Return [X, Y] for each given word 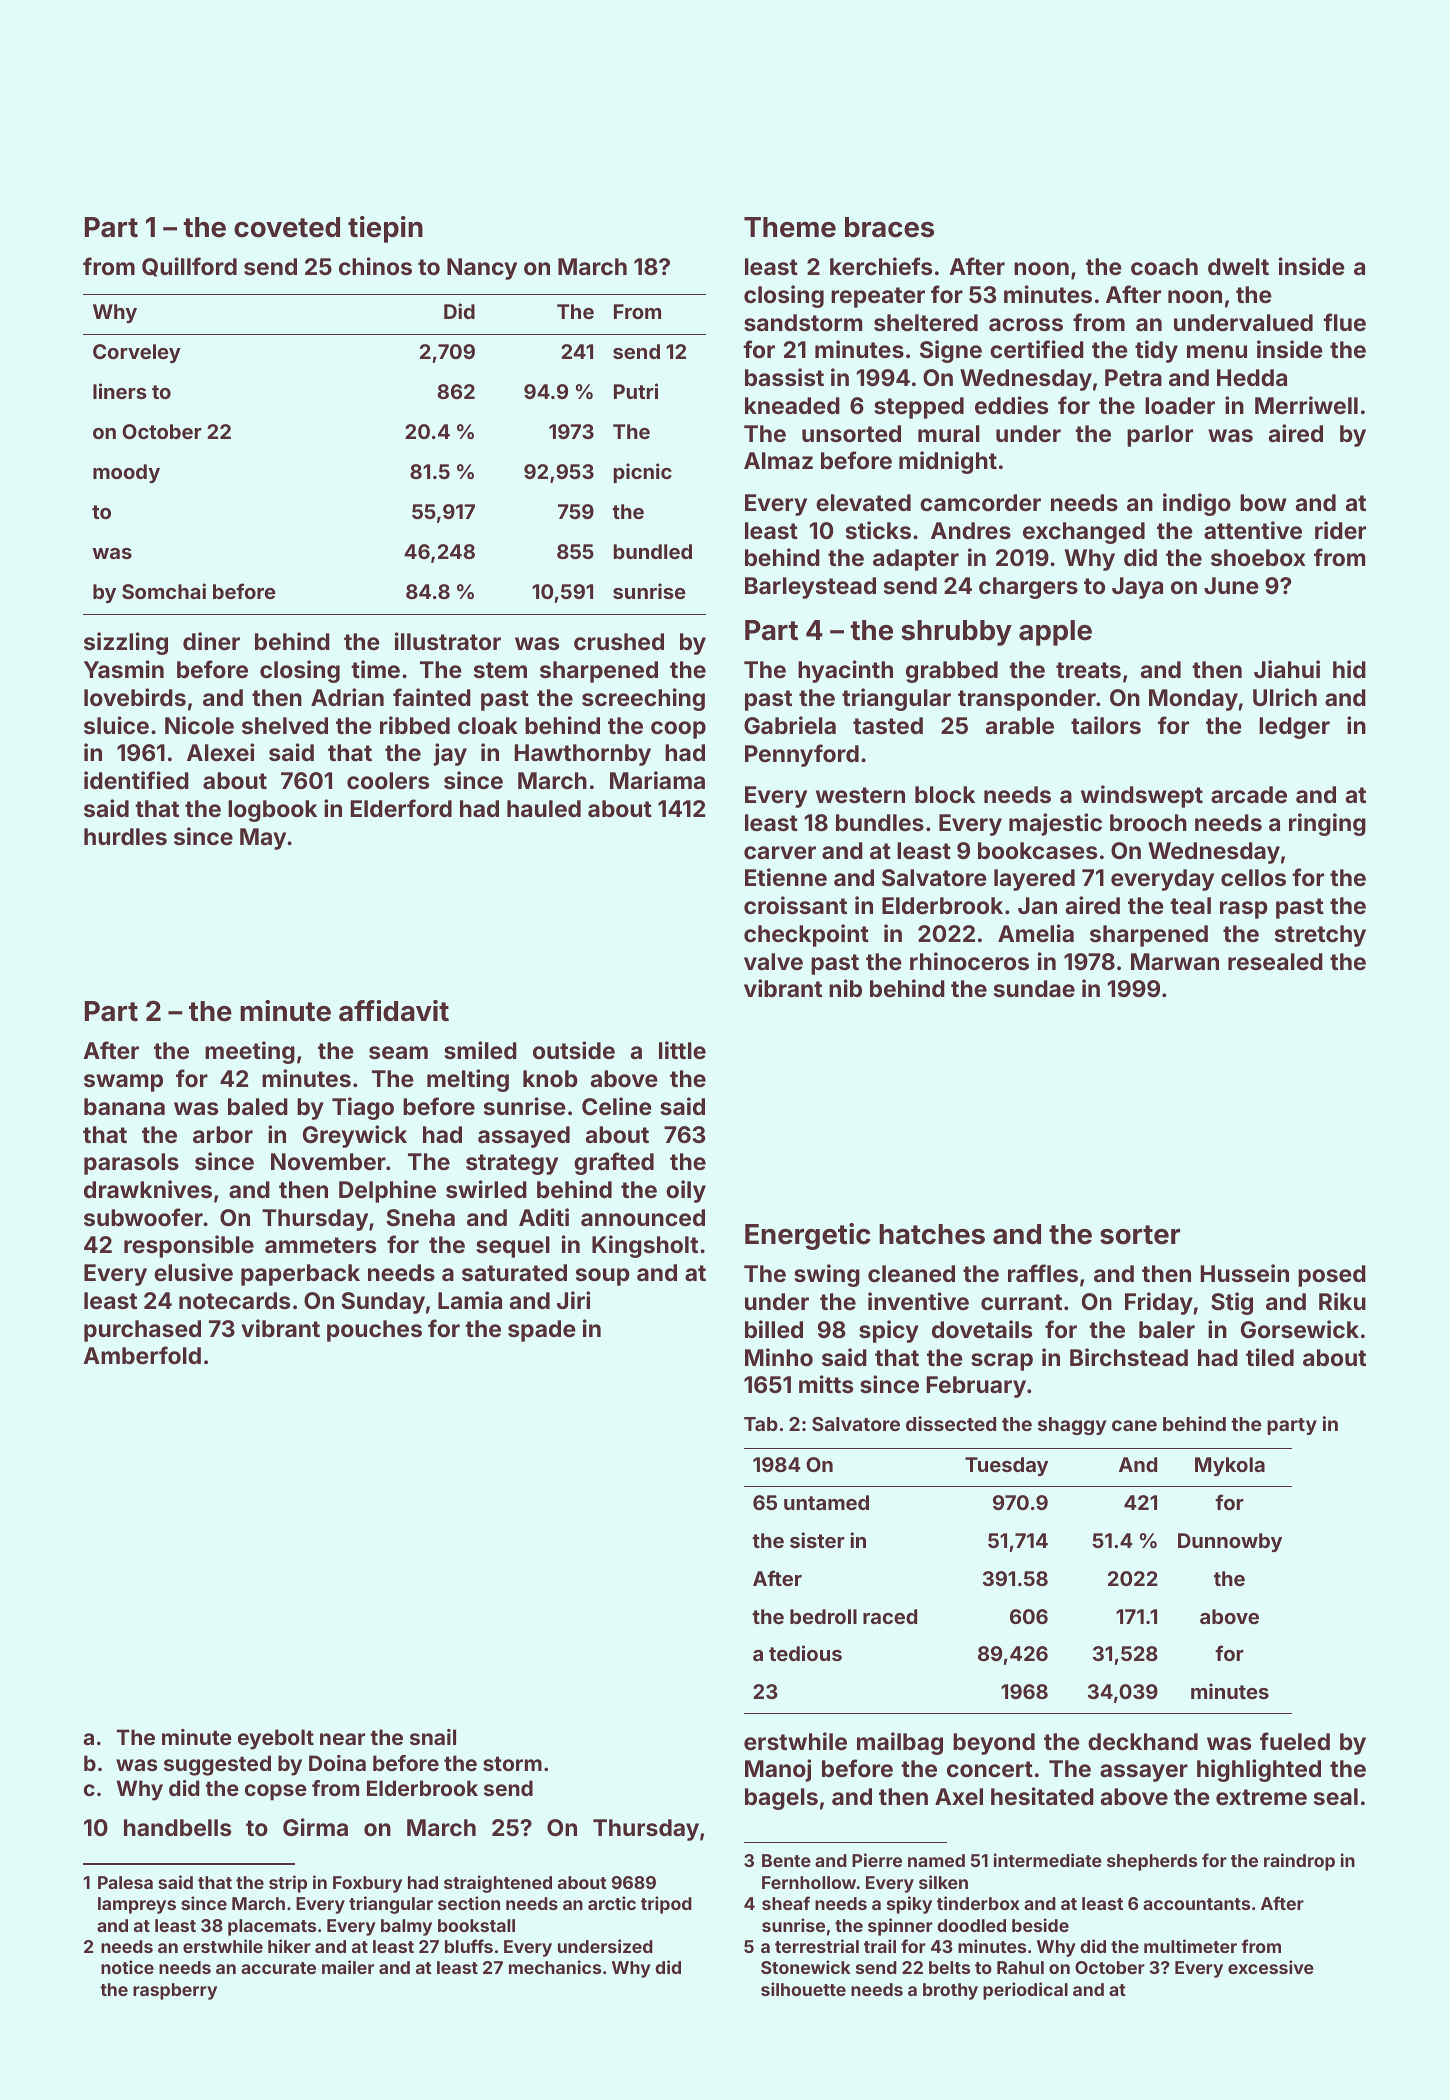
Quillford [189, 267]
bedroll [823, 1616]
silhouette [803, 1989]
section [469, 1903]
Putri [636, 391]
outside [574, 1050]
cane [1134, 1425]
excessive [1271, 1967]
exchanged [1084, 533]
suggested [217, 1765]
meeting [250, 1052]
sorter [1140, 1235]
